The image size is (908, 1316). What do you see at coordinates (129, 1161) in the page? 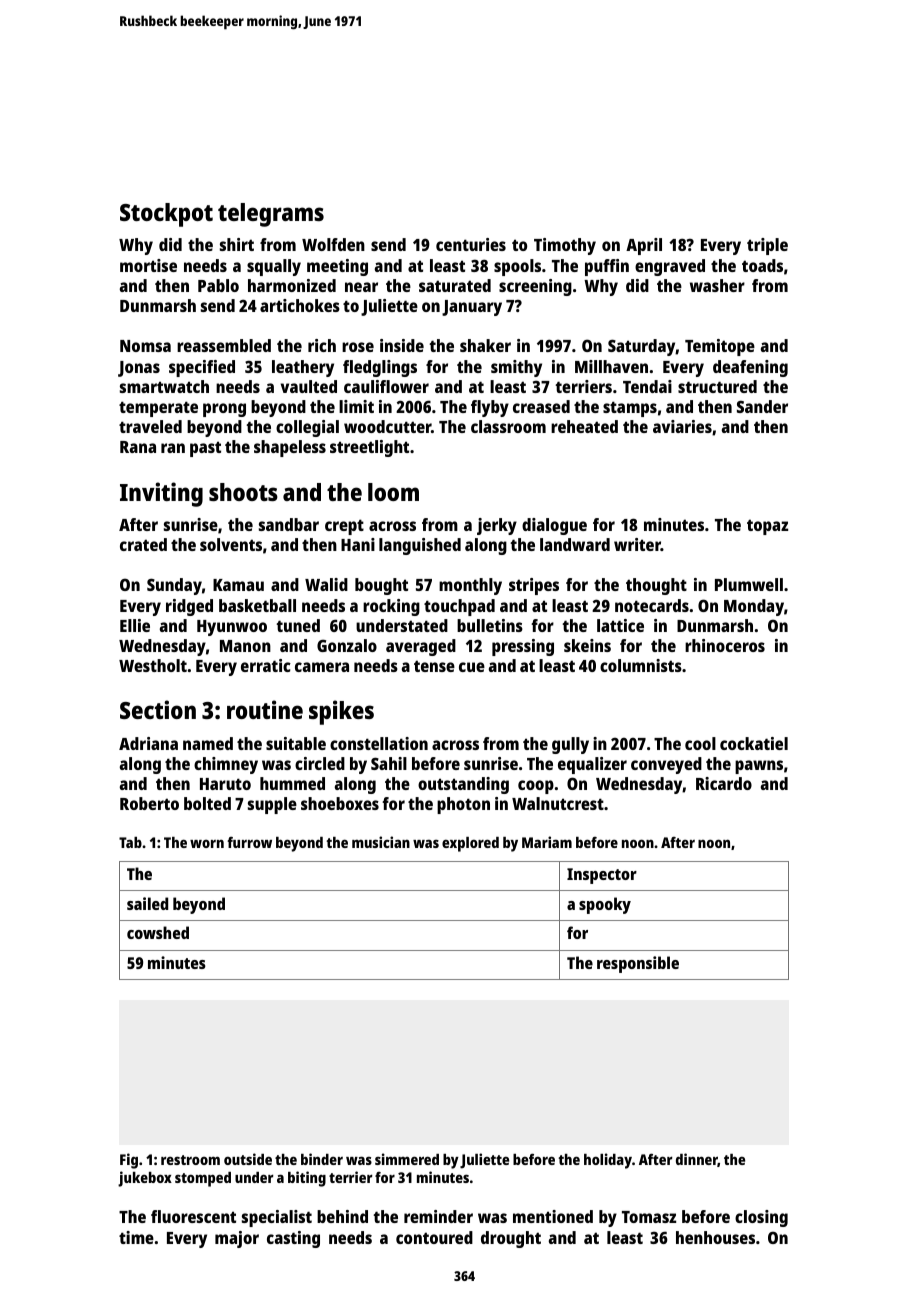
I see `Fig` at bounding box center [129, 1161].
